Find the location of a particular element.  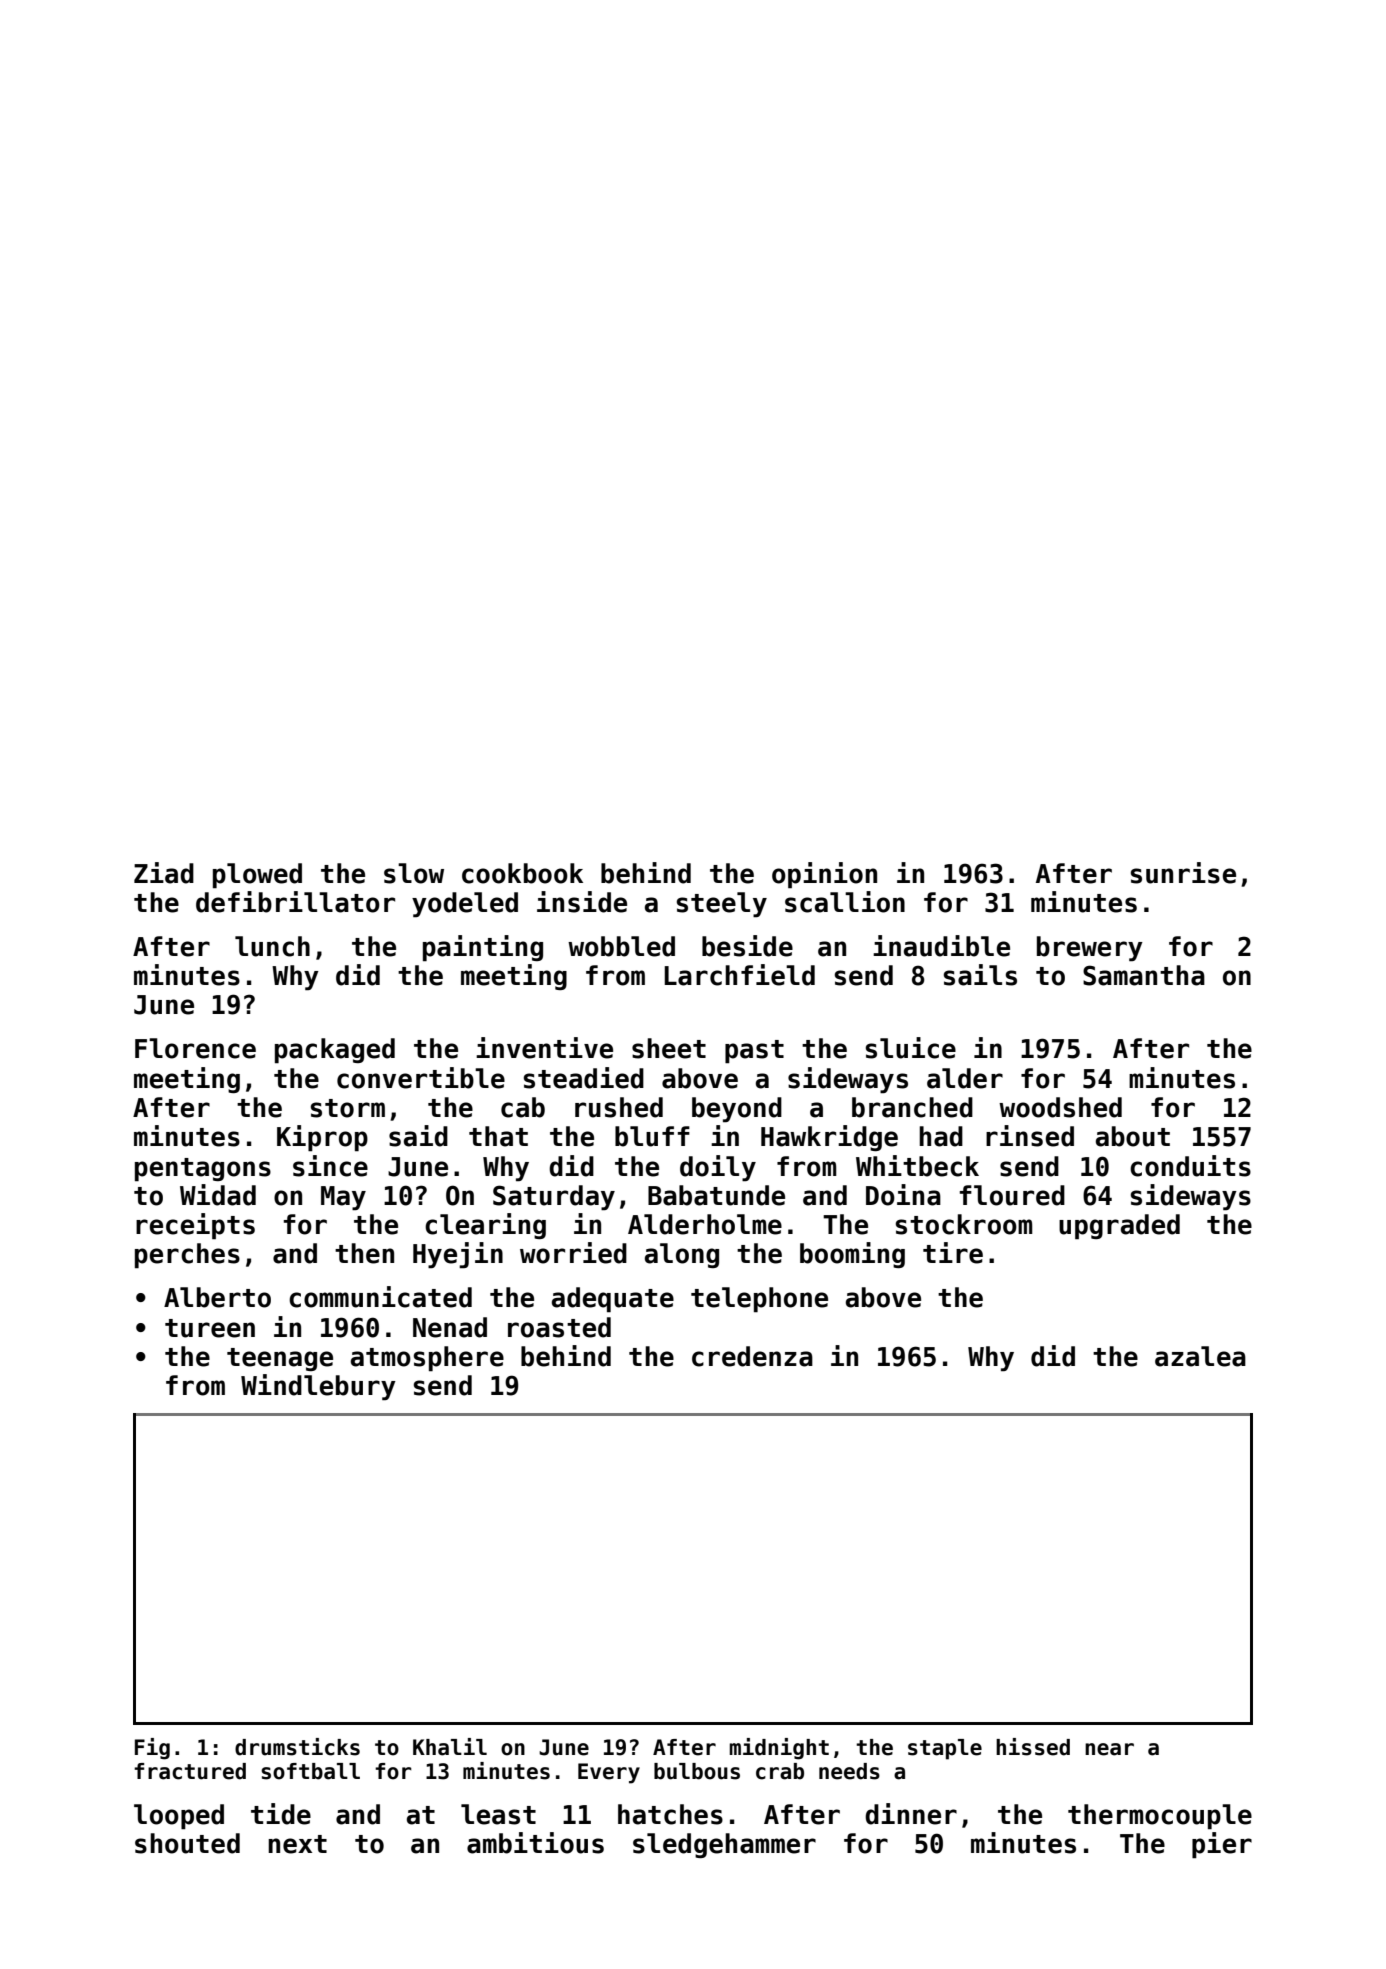

azalea is located at coordinates (1200, 1356).
